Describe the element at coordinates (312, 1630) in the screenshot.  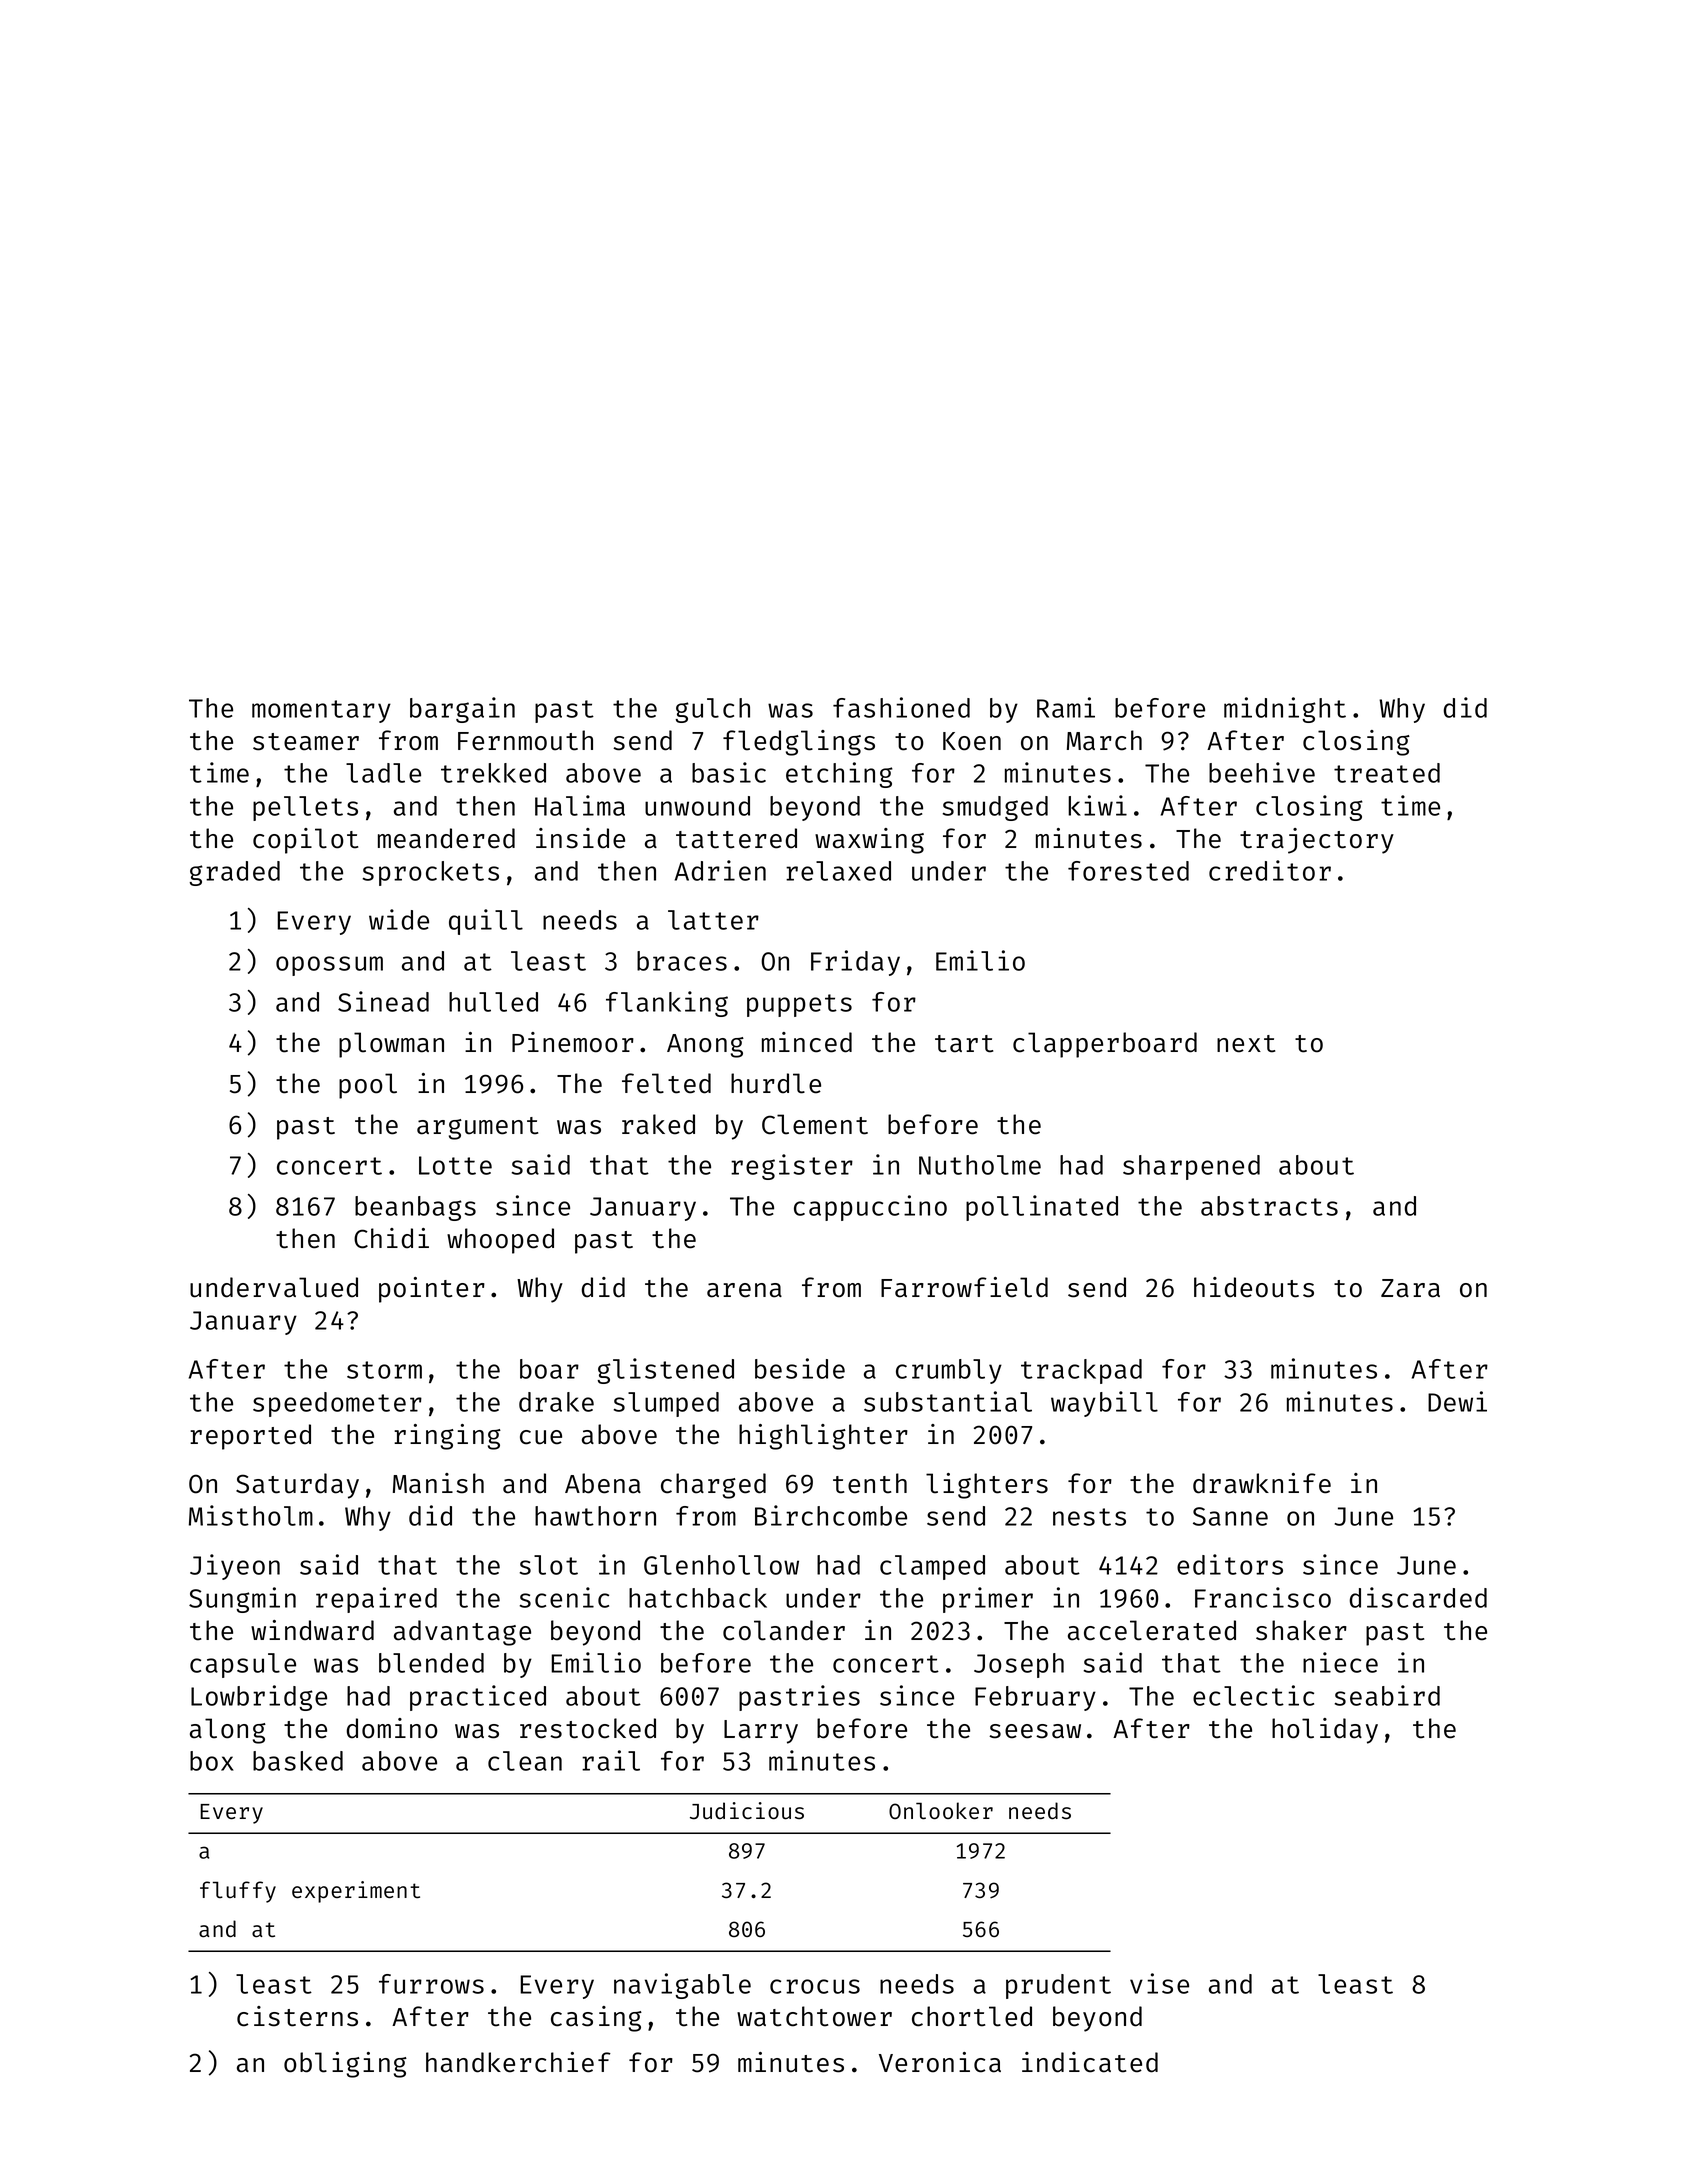
I see `windward` at that location.
